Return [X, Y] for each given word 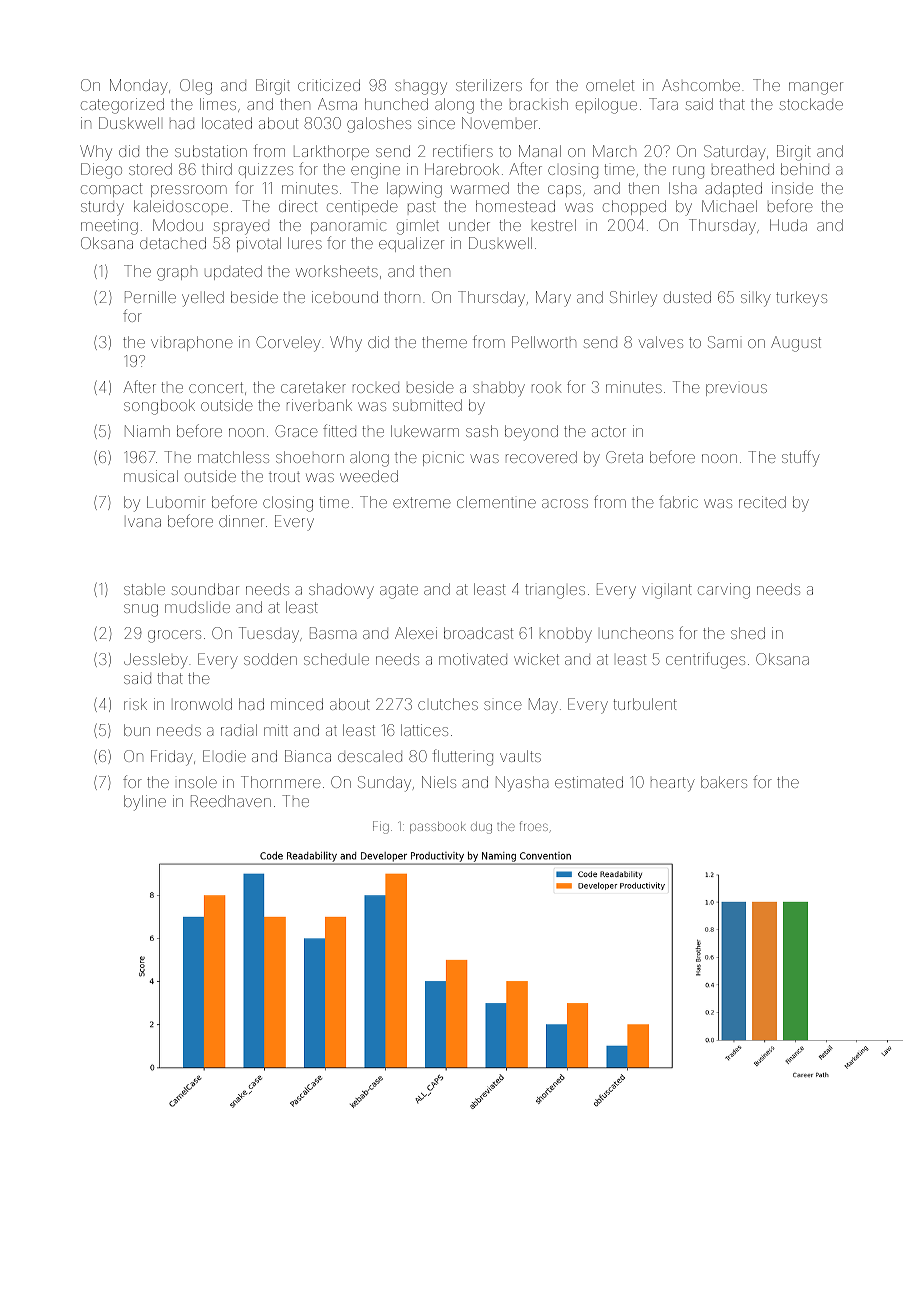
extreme [422, 502]
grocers [174, 636]
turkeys [801, 299]
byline [145, 803]
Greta [624, 457]
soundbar [205, 589]
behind [805, 169]
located [227, 123]
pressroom [189, 191]
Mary [553, 299]
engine [375, 171]
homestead [515, 206]
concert [216, 387]
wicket [536, 659]
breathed [743, 169]
